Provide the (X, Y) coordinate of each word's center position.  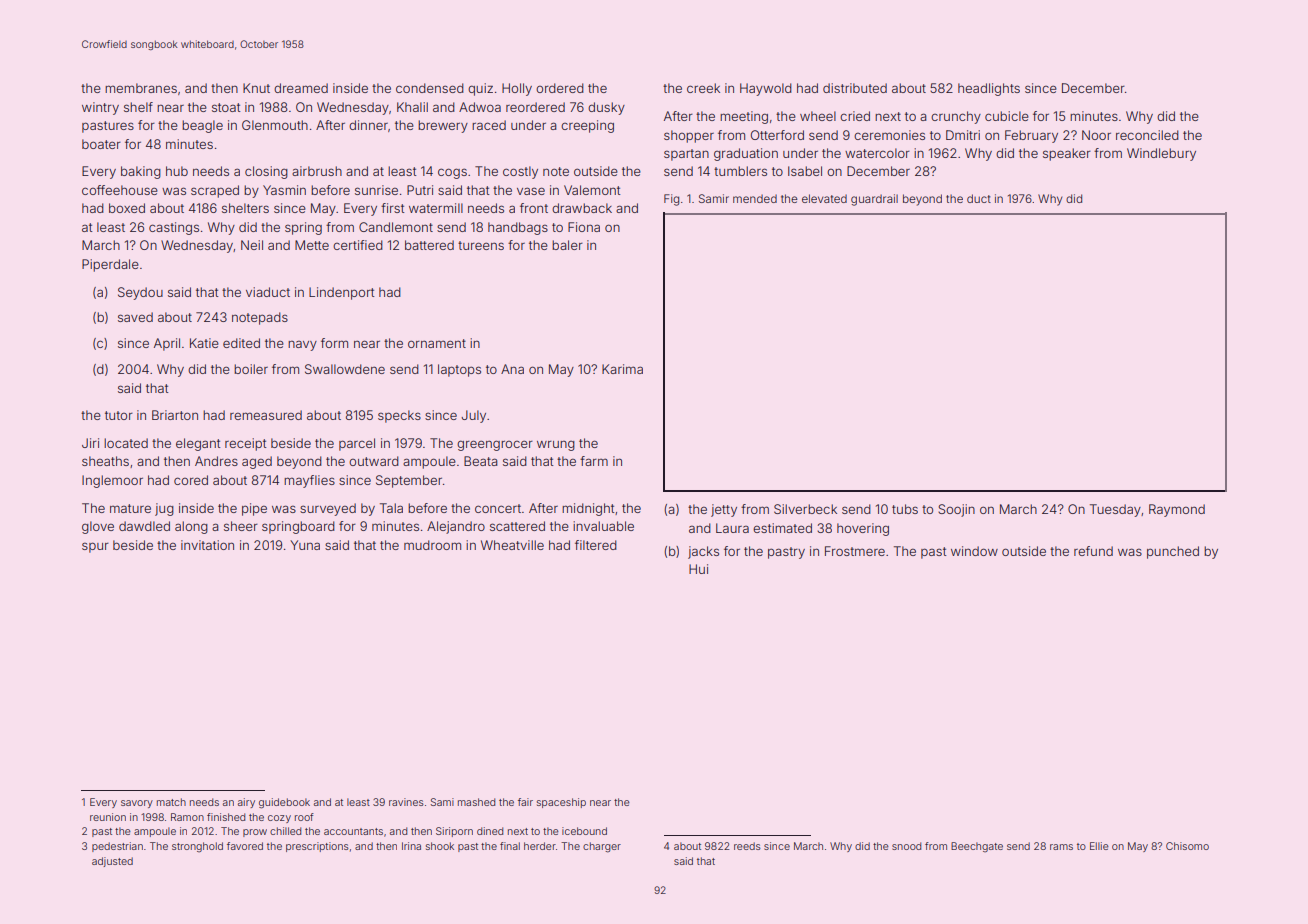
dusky (606, 108)
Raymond (1177, 510)
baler (567, 245)
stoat (226, 107)
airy (246, 803)
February (1031, 136)
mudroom (432, 545)
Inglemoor (112, 481)
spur (95, 547)
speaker (1067, 154)
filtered (596, 545)
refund (1093, 551)
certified (358, 245)
